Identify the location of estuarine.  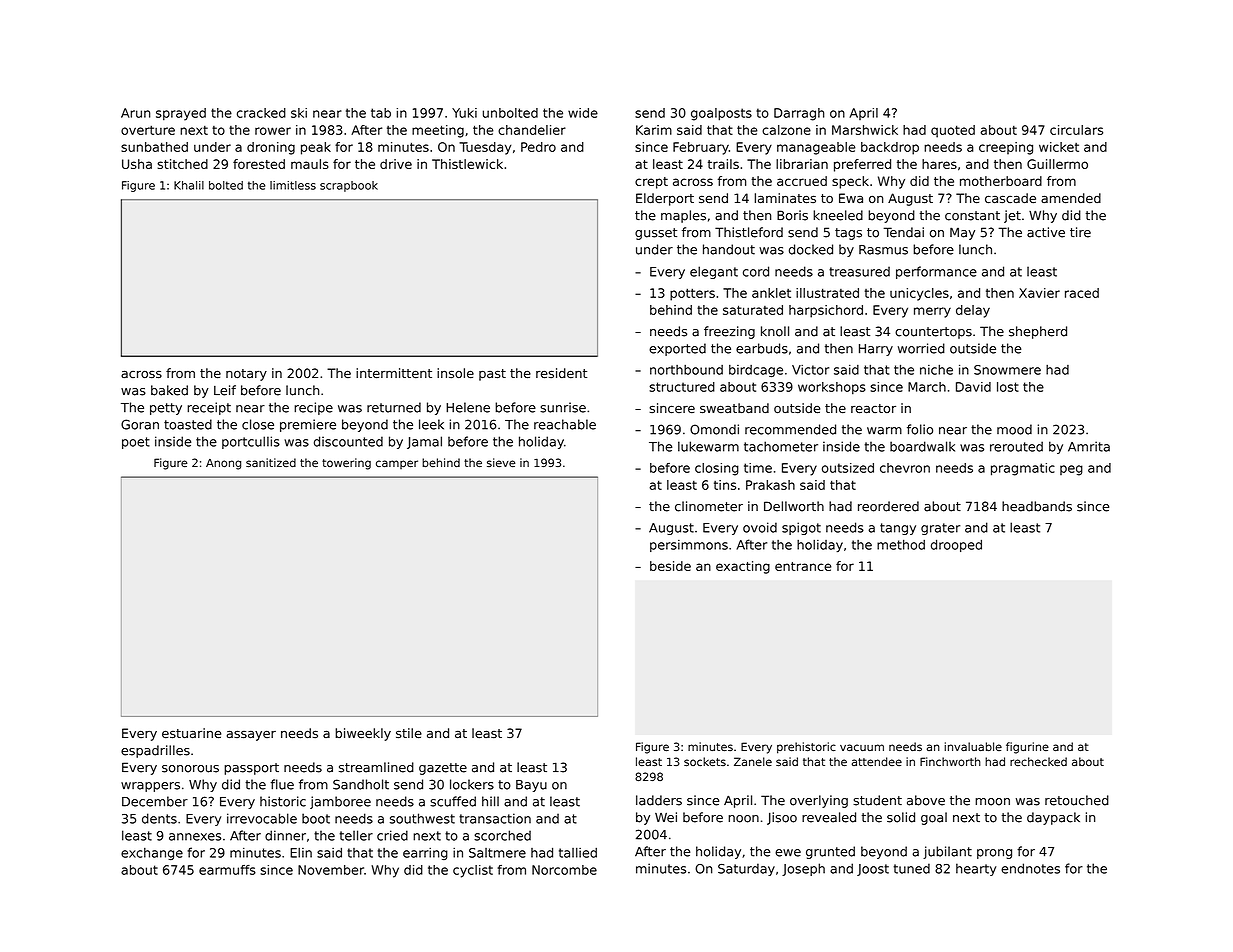
(191, 733).
